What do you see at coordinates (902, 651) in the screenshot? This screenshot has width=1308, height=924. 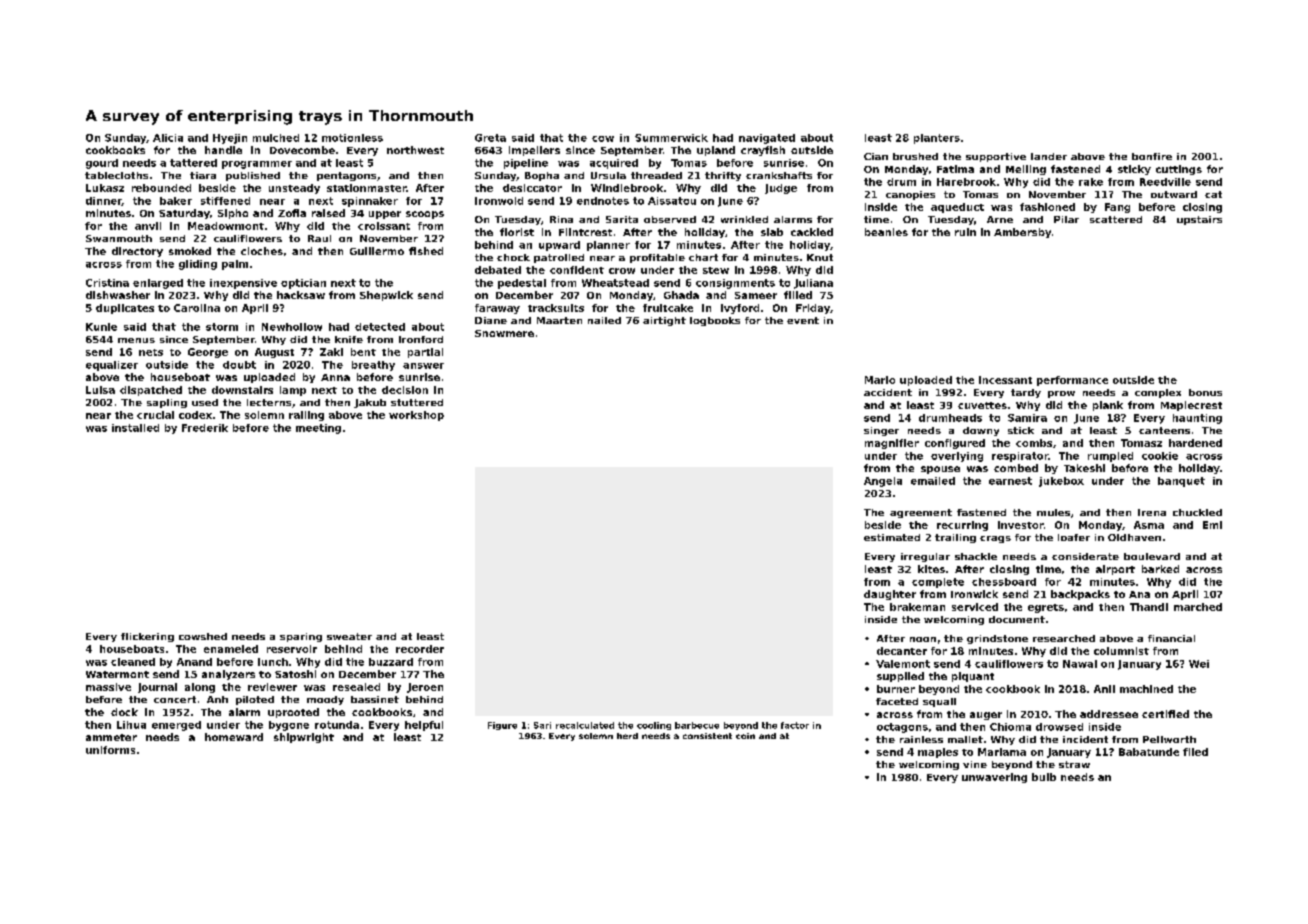 I see `decanter` at bounding box center [902, 651].
